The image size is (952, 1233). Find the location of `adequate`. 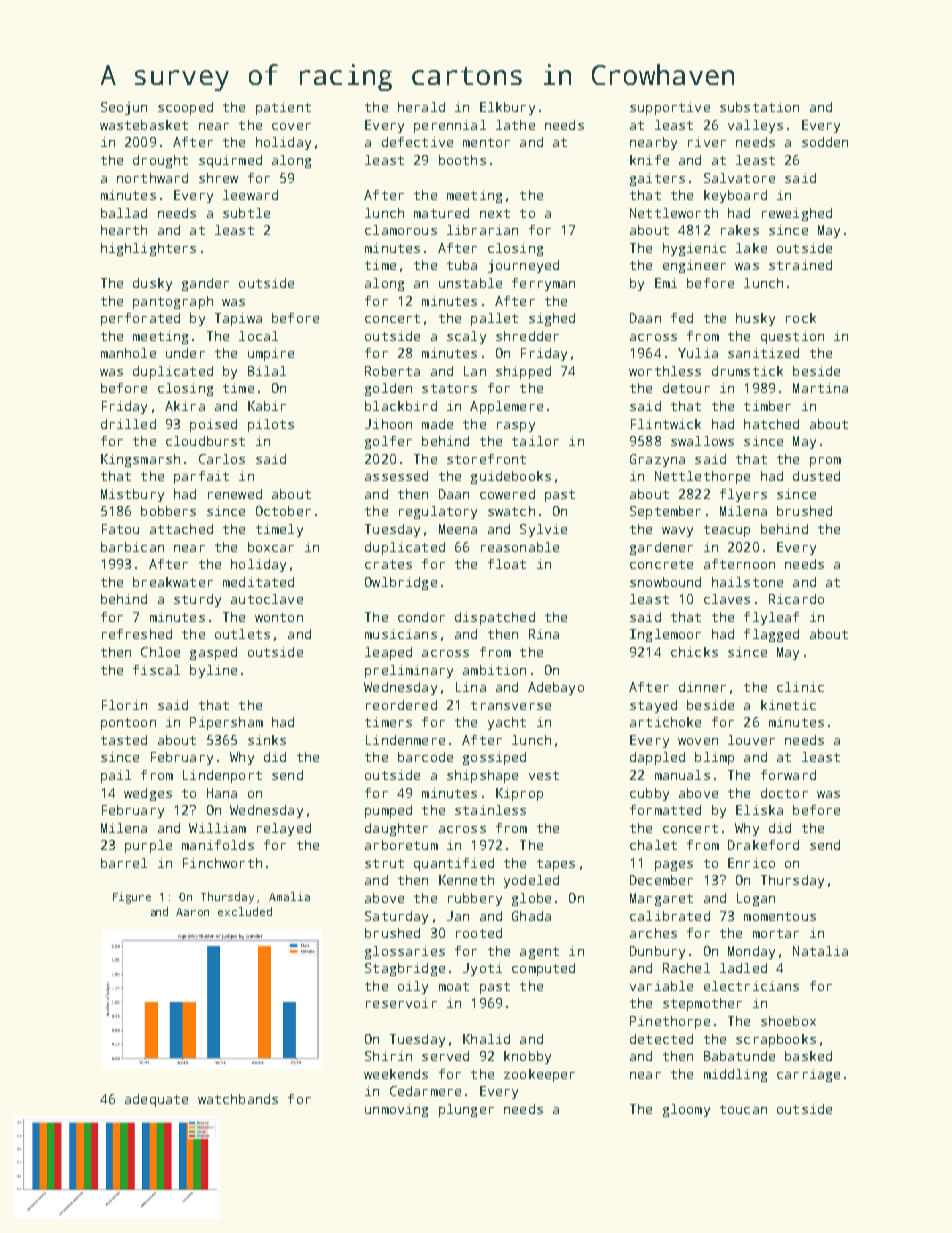

adequate is located at coordinates (156, 1100).
